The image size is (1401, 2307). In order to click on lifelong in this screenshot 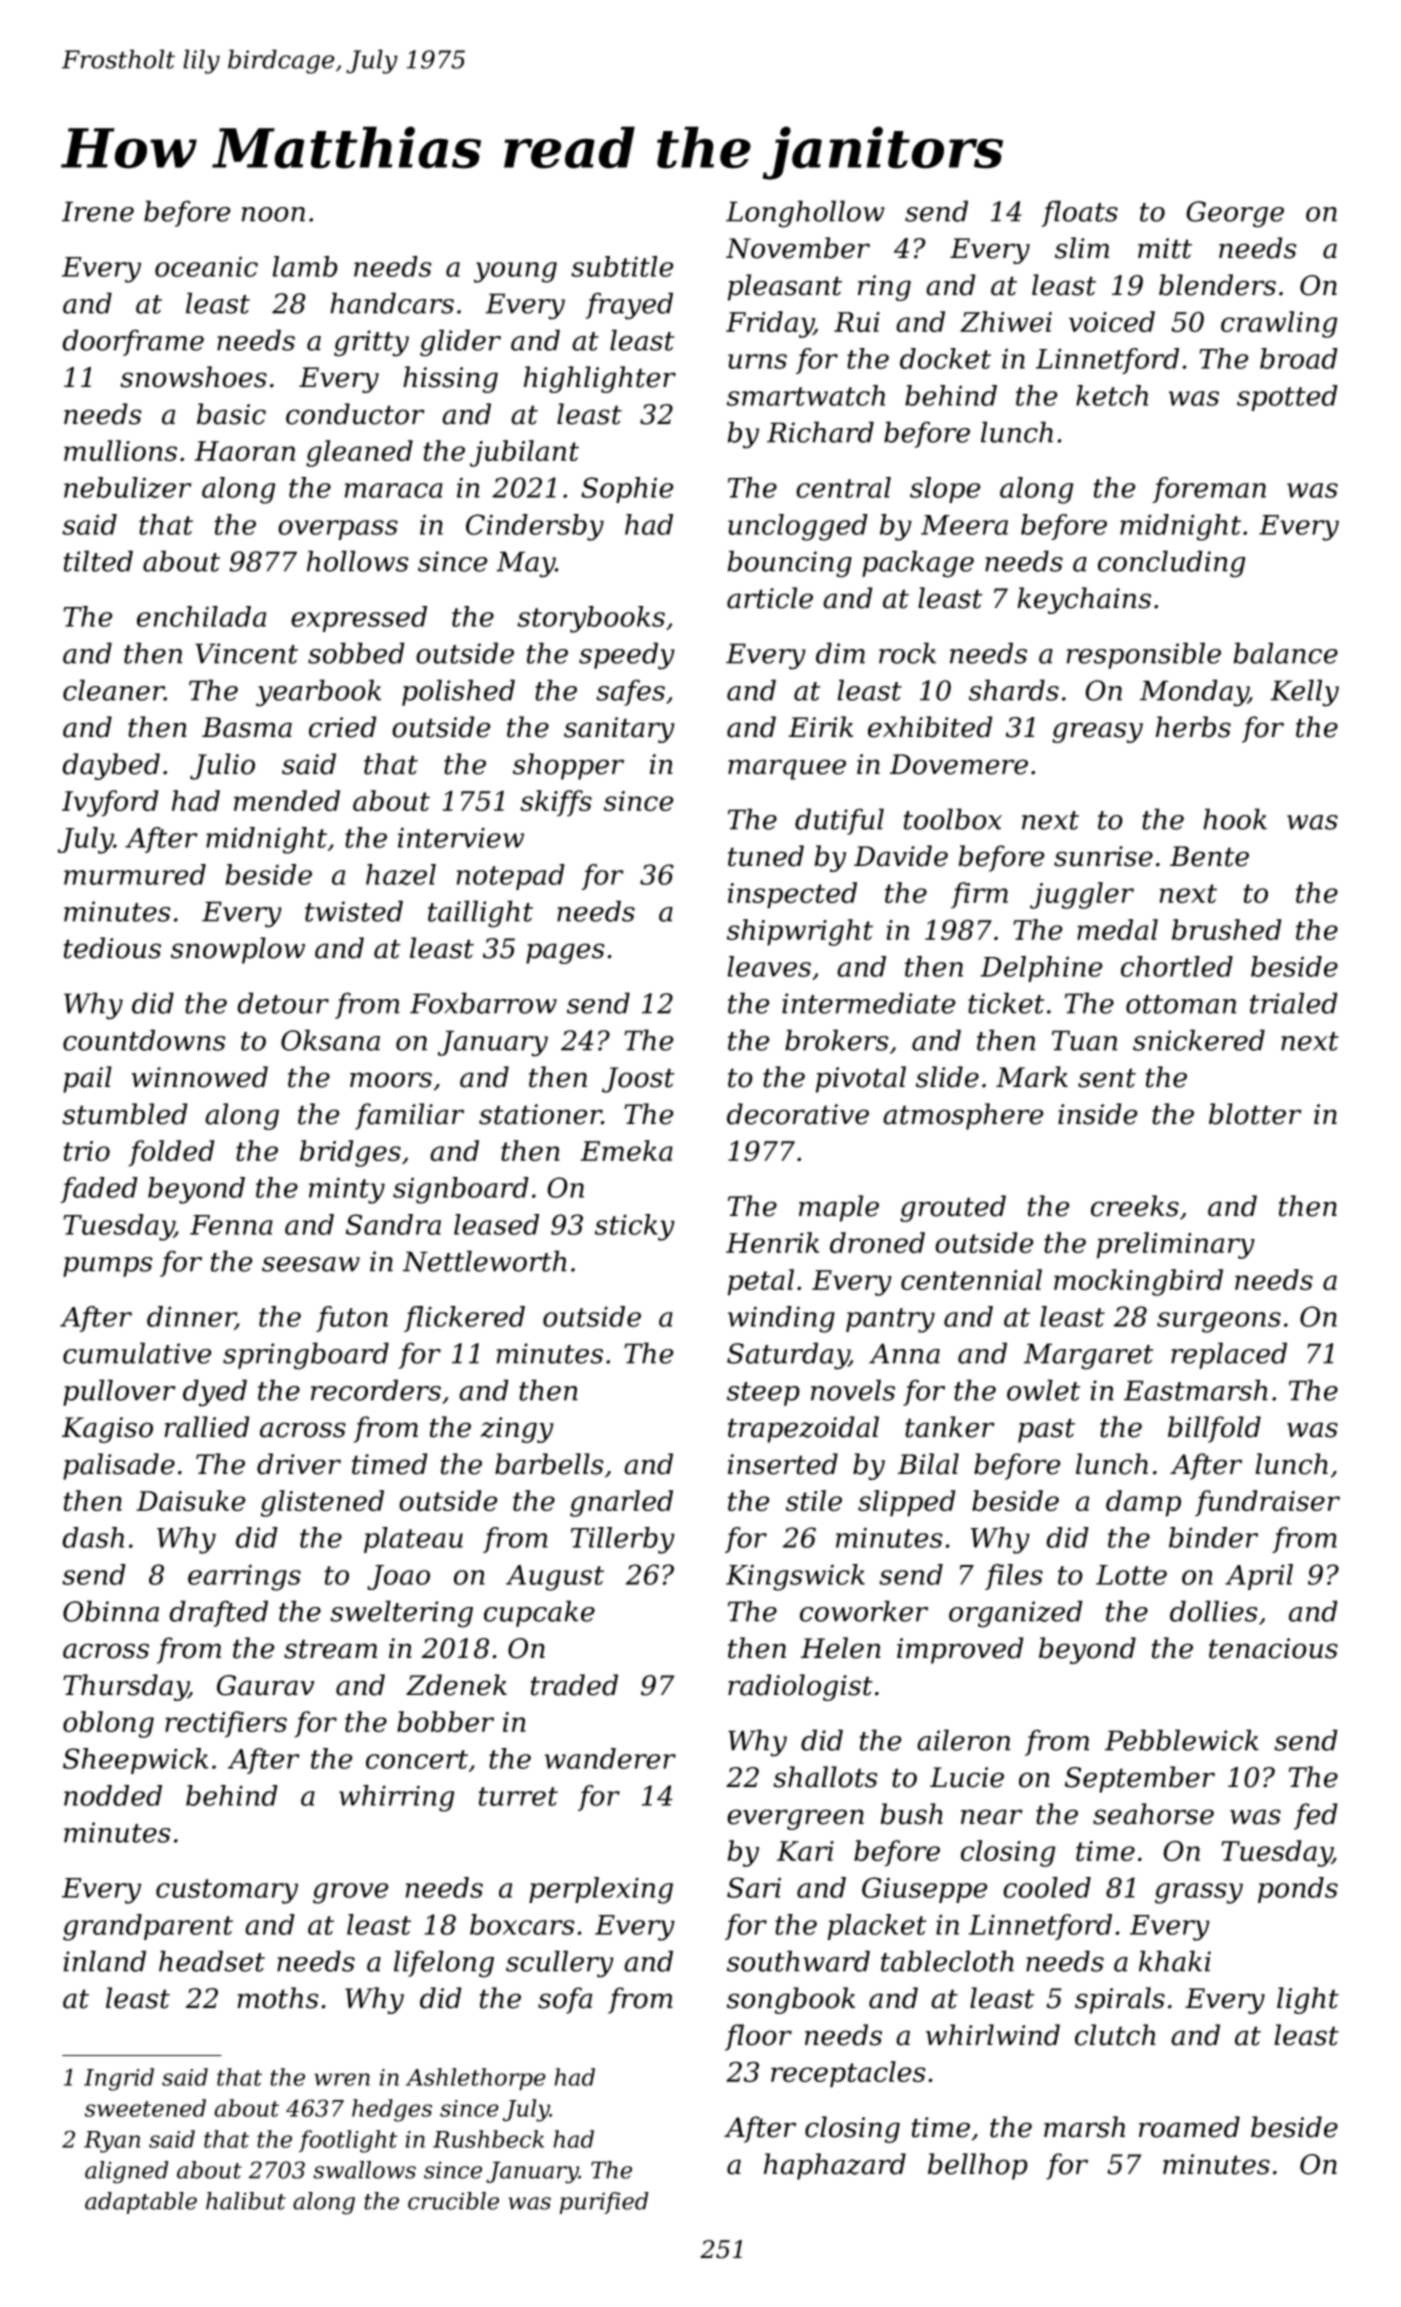, I will do `click(444, 1964)`.
